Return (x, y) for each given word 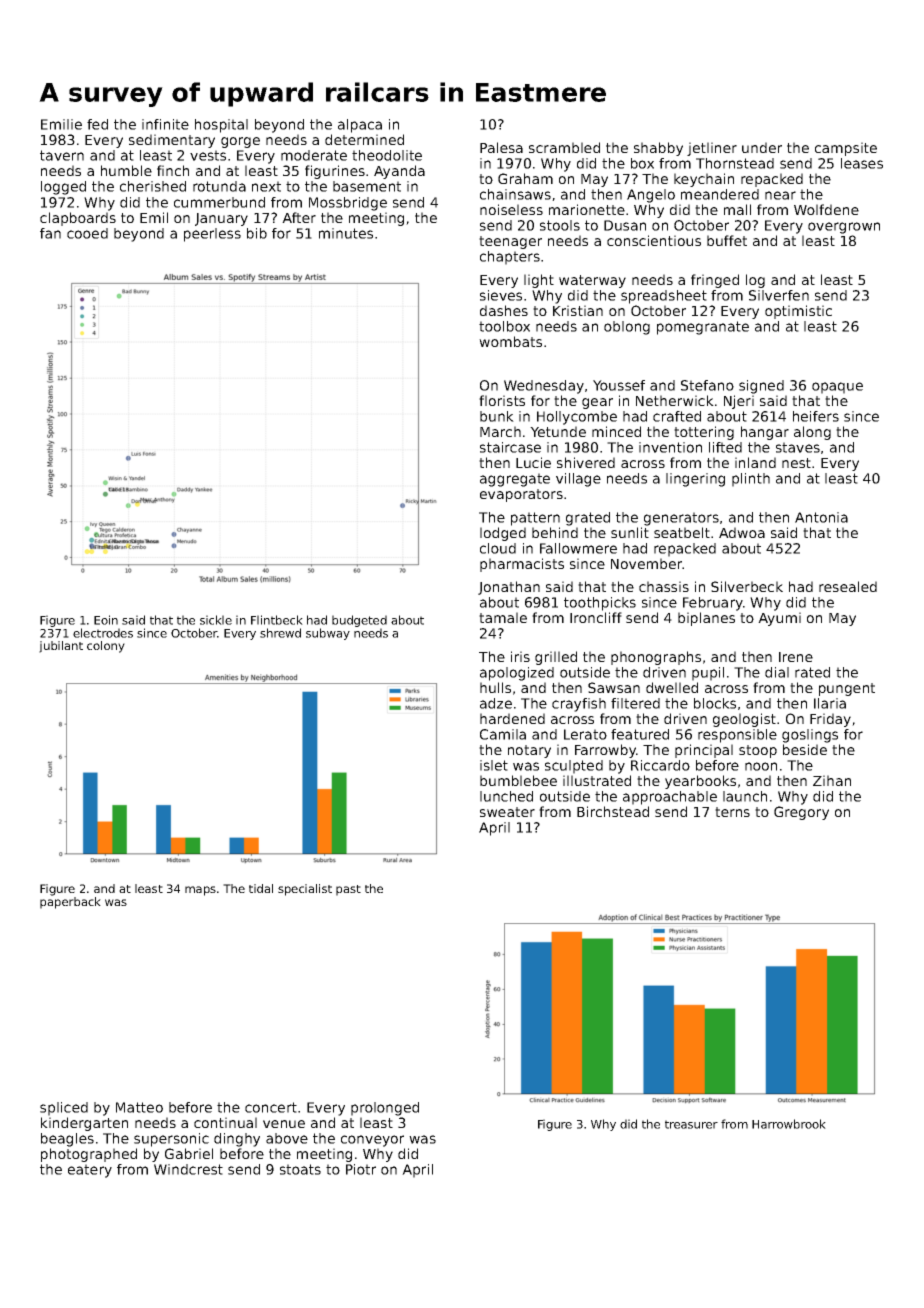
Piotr (361, 1169)
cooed (87, 233)
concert (271, 1107)
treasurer (691, 1124)
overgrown (844, 228)
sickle (216, 620)
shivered (586, 462)
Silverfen (779, 295)
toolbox (504, 326)
